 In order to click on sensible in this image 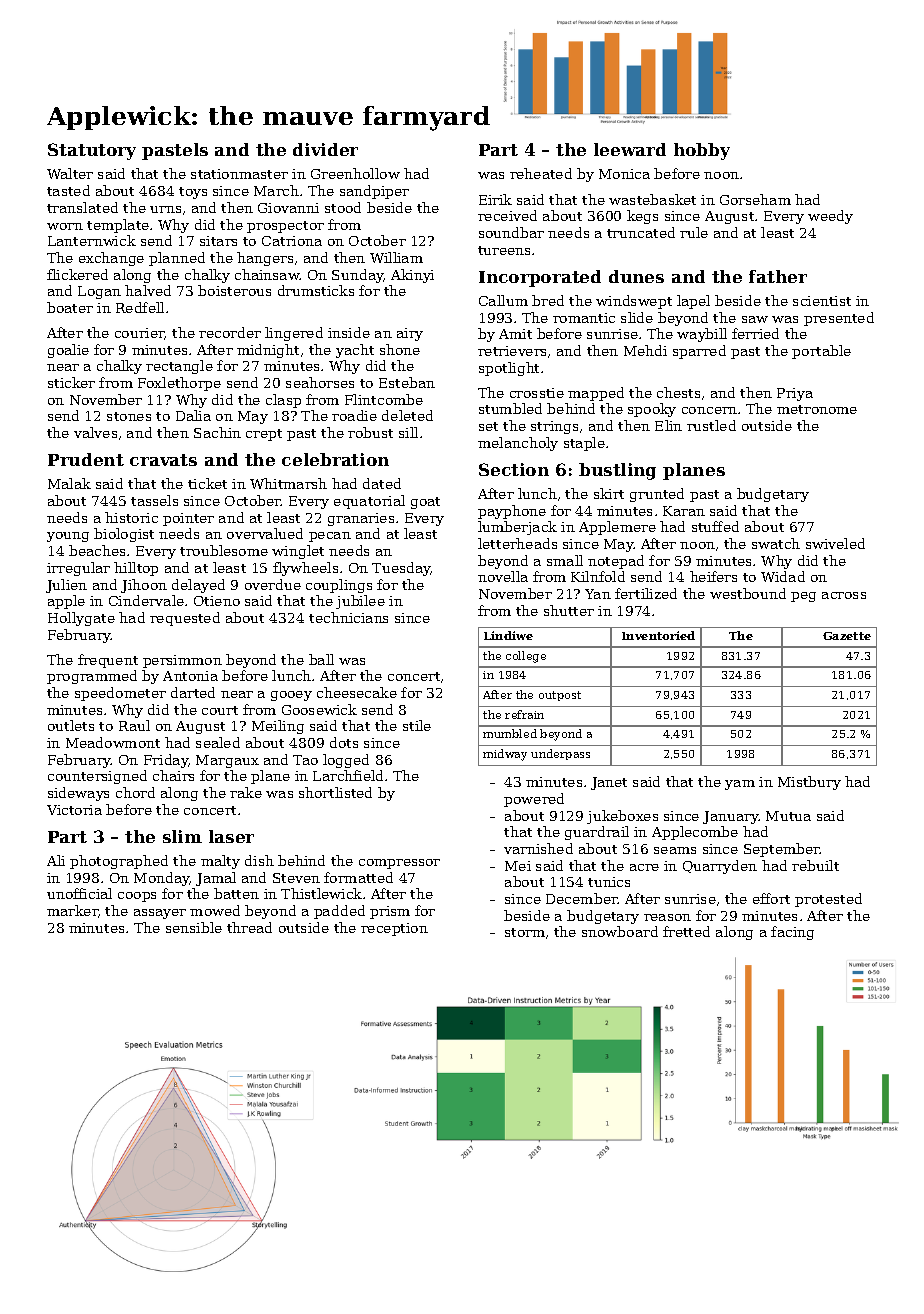, I will do `click(194, 927)`.
